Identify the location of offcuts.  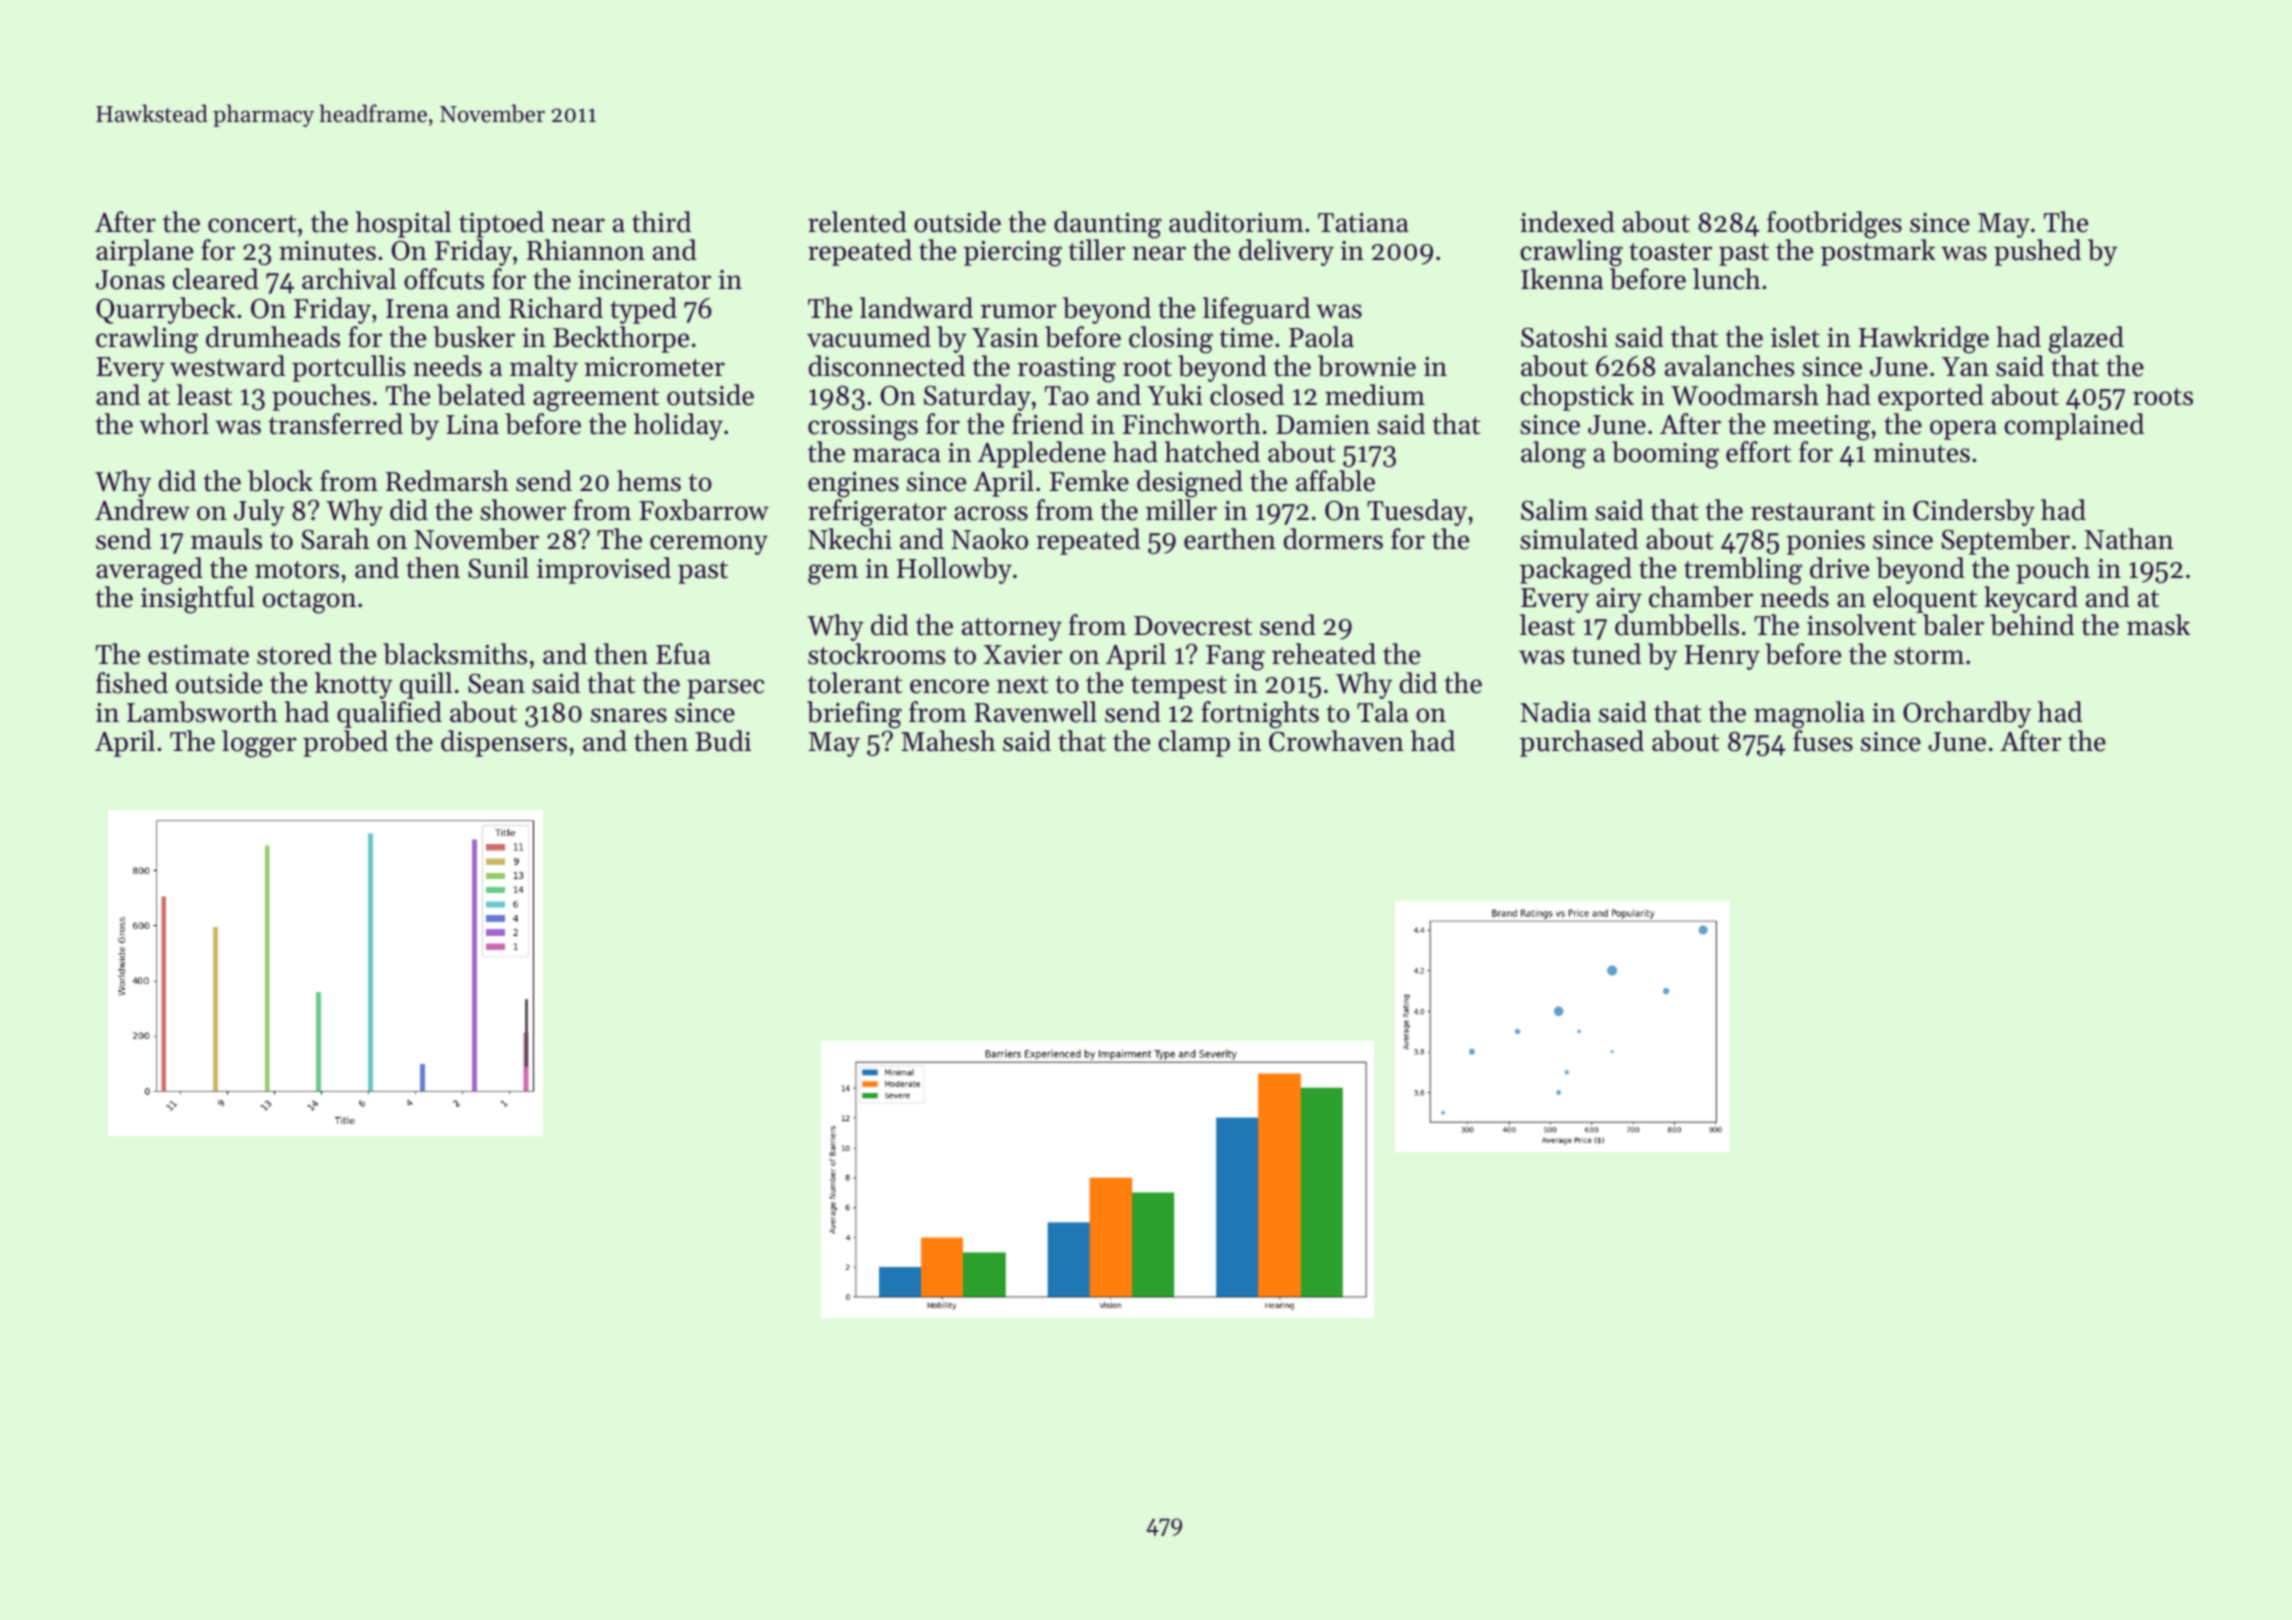
(444, 279).
